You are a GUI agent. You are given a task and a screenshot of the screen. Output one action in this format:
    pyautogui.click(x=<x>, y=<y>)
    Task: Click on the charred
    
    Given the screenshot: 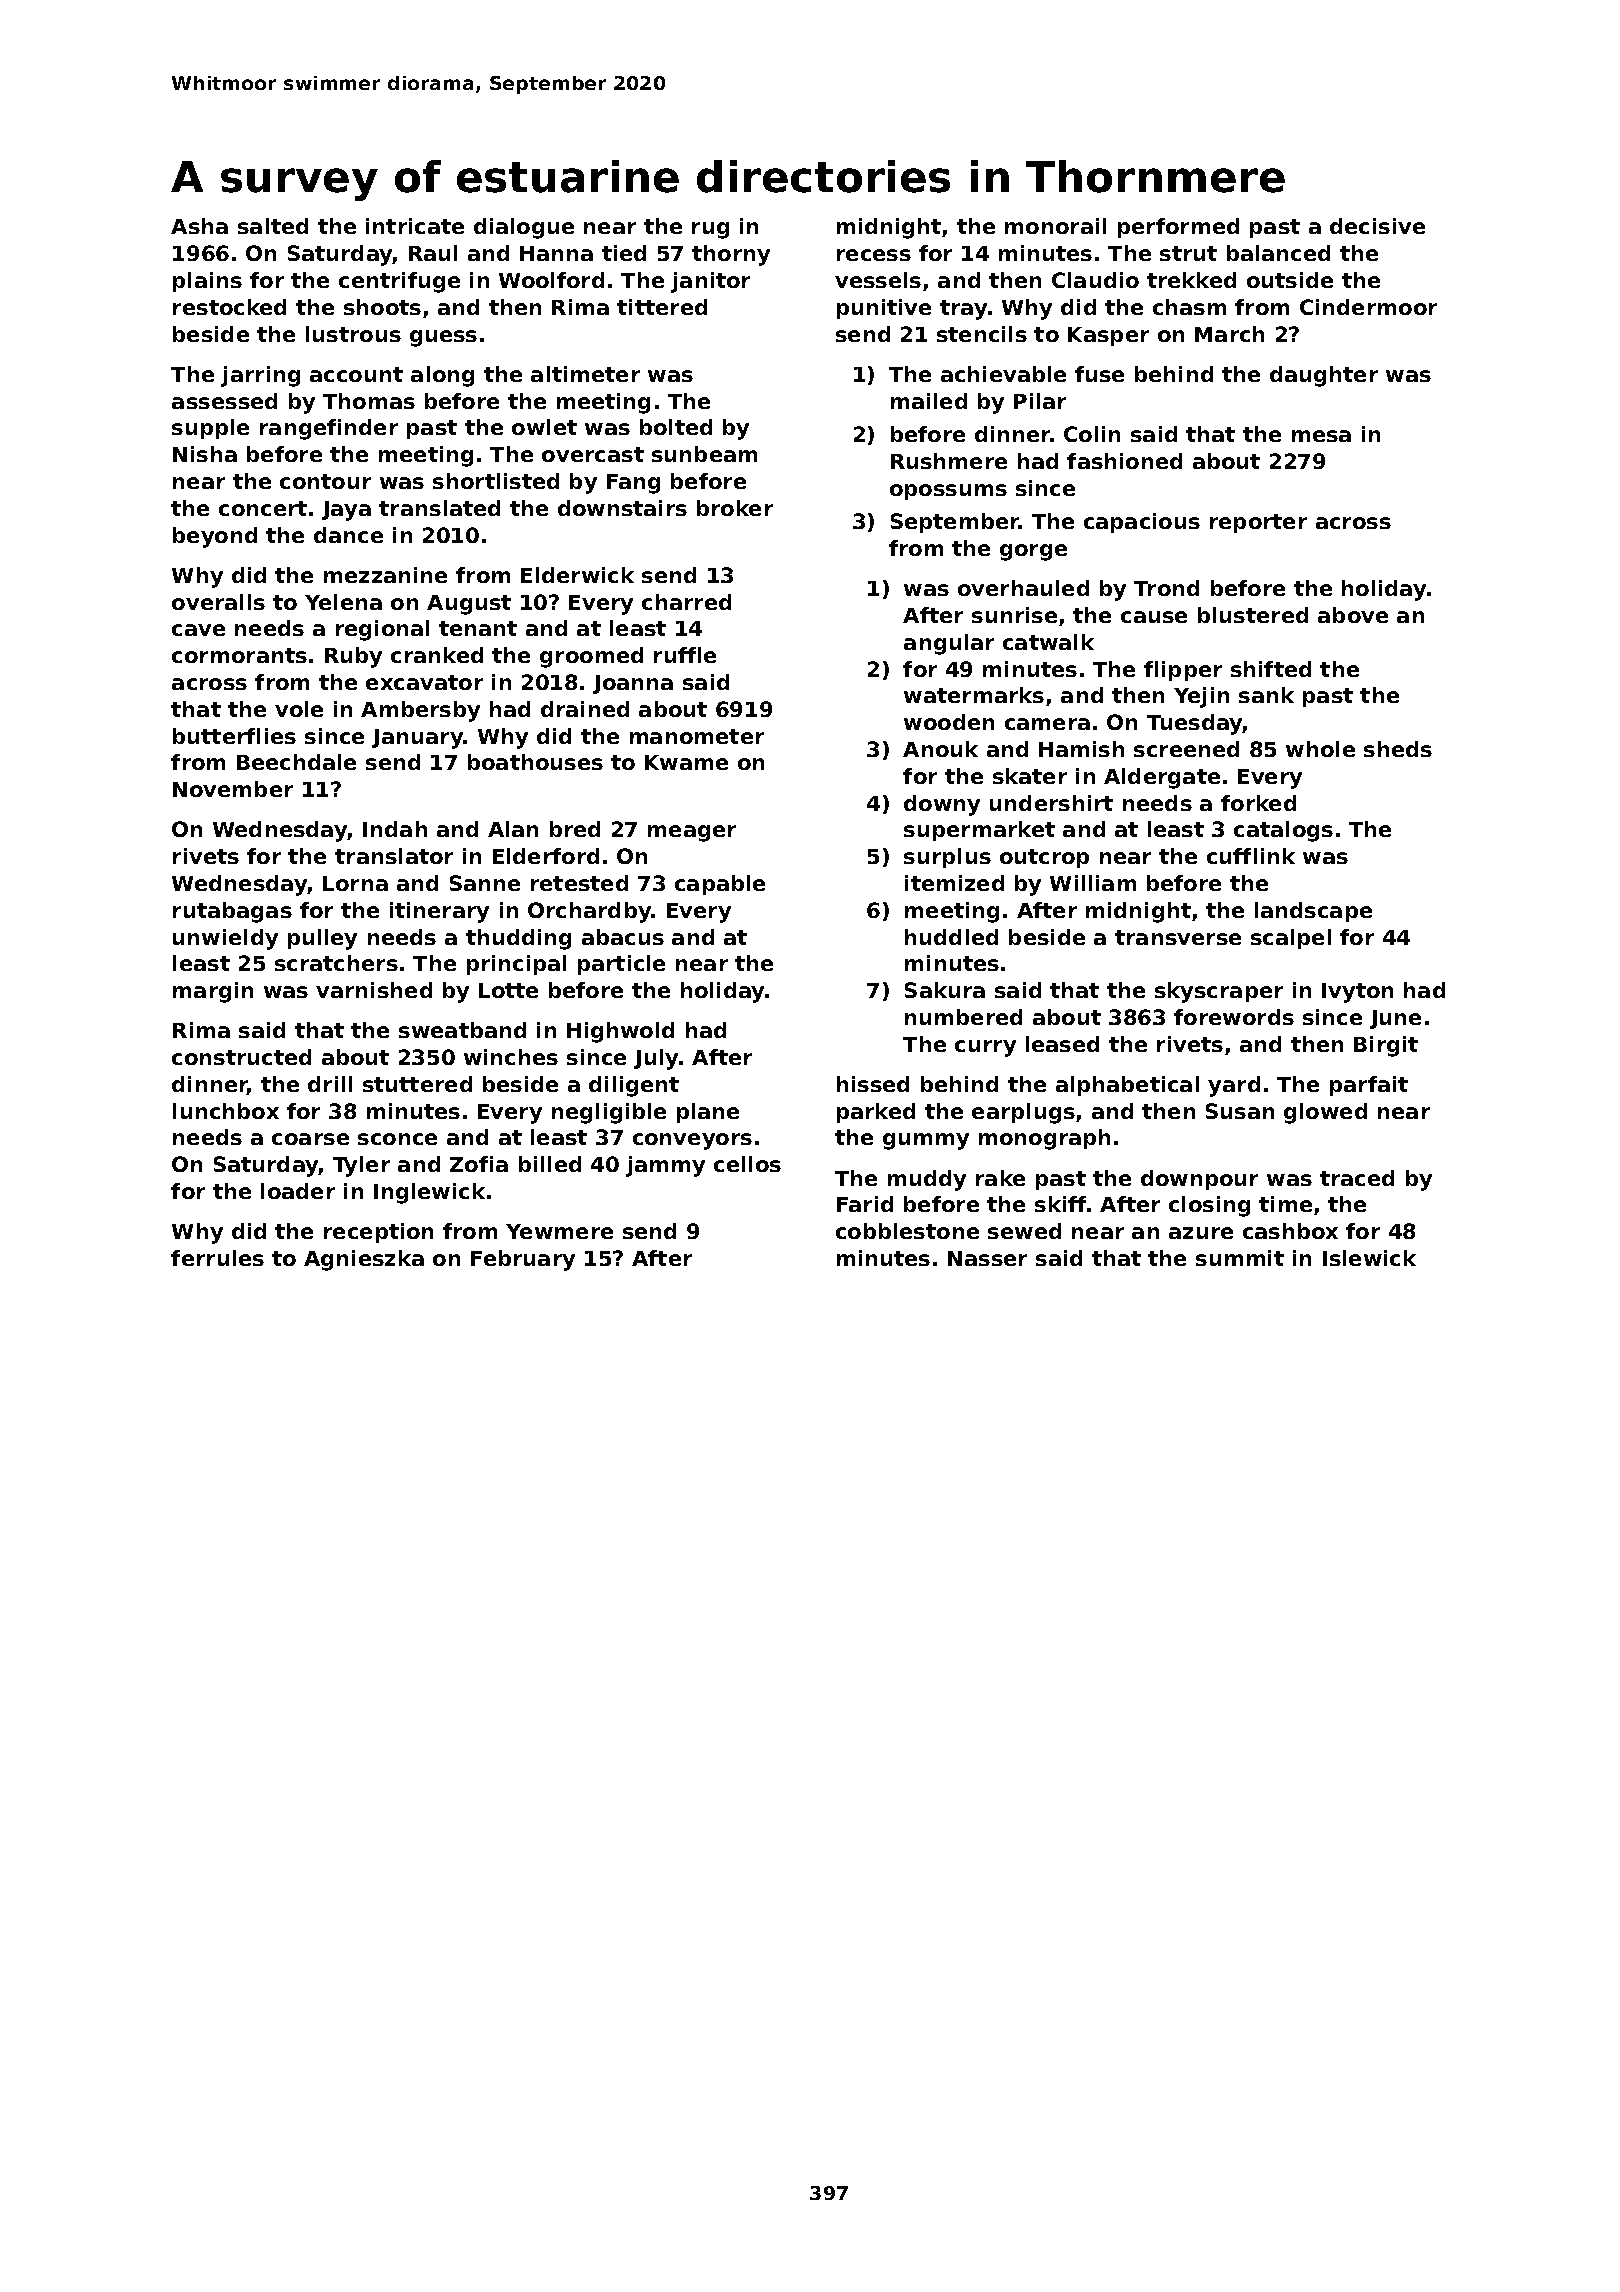 What is the action you would take?
    pyautogui.click(x=686, y=602)
